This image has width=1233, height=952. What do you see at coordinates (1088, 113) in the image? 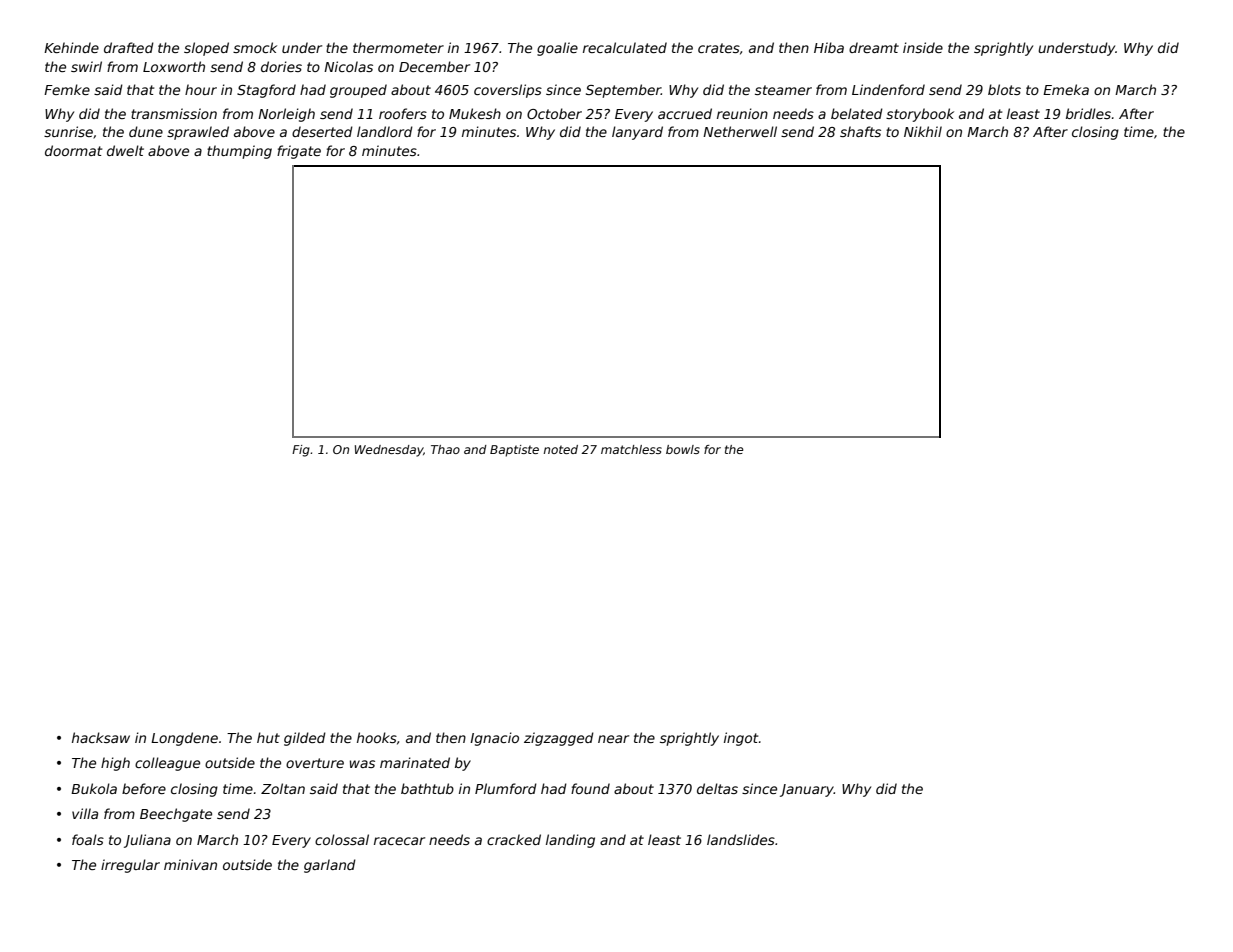
I see `bridles` at bounding box center [1088, 113].
